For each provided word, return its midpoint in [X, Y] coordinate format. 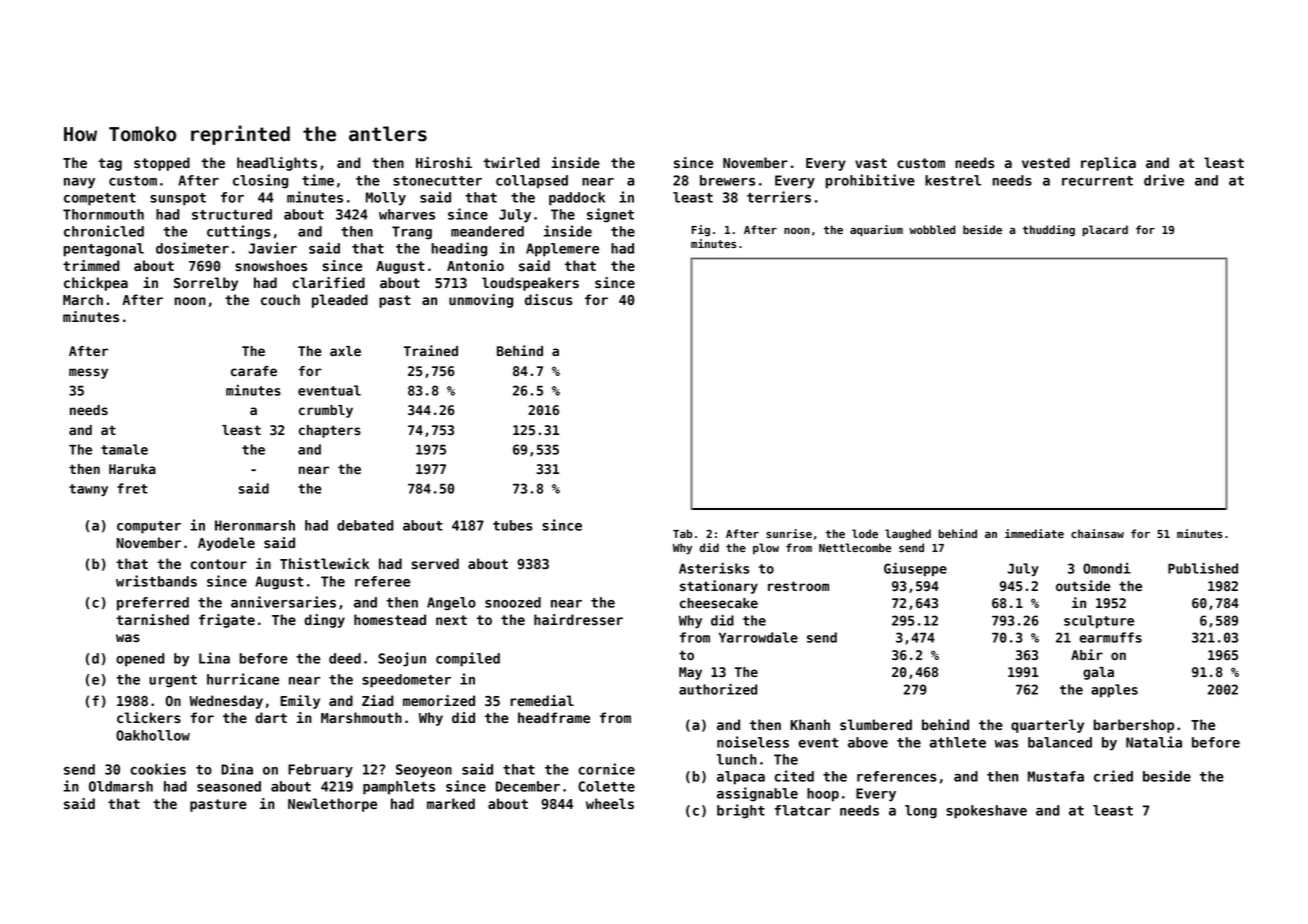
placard [1105, 231]
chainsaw [1097, 533]
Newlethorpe [332, 805]
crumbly [326, 411]
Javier [273, 248]
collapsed [532, 182]
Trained [431, 350]
